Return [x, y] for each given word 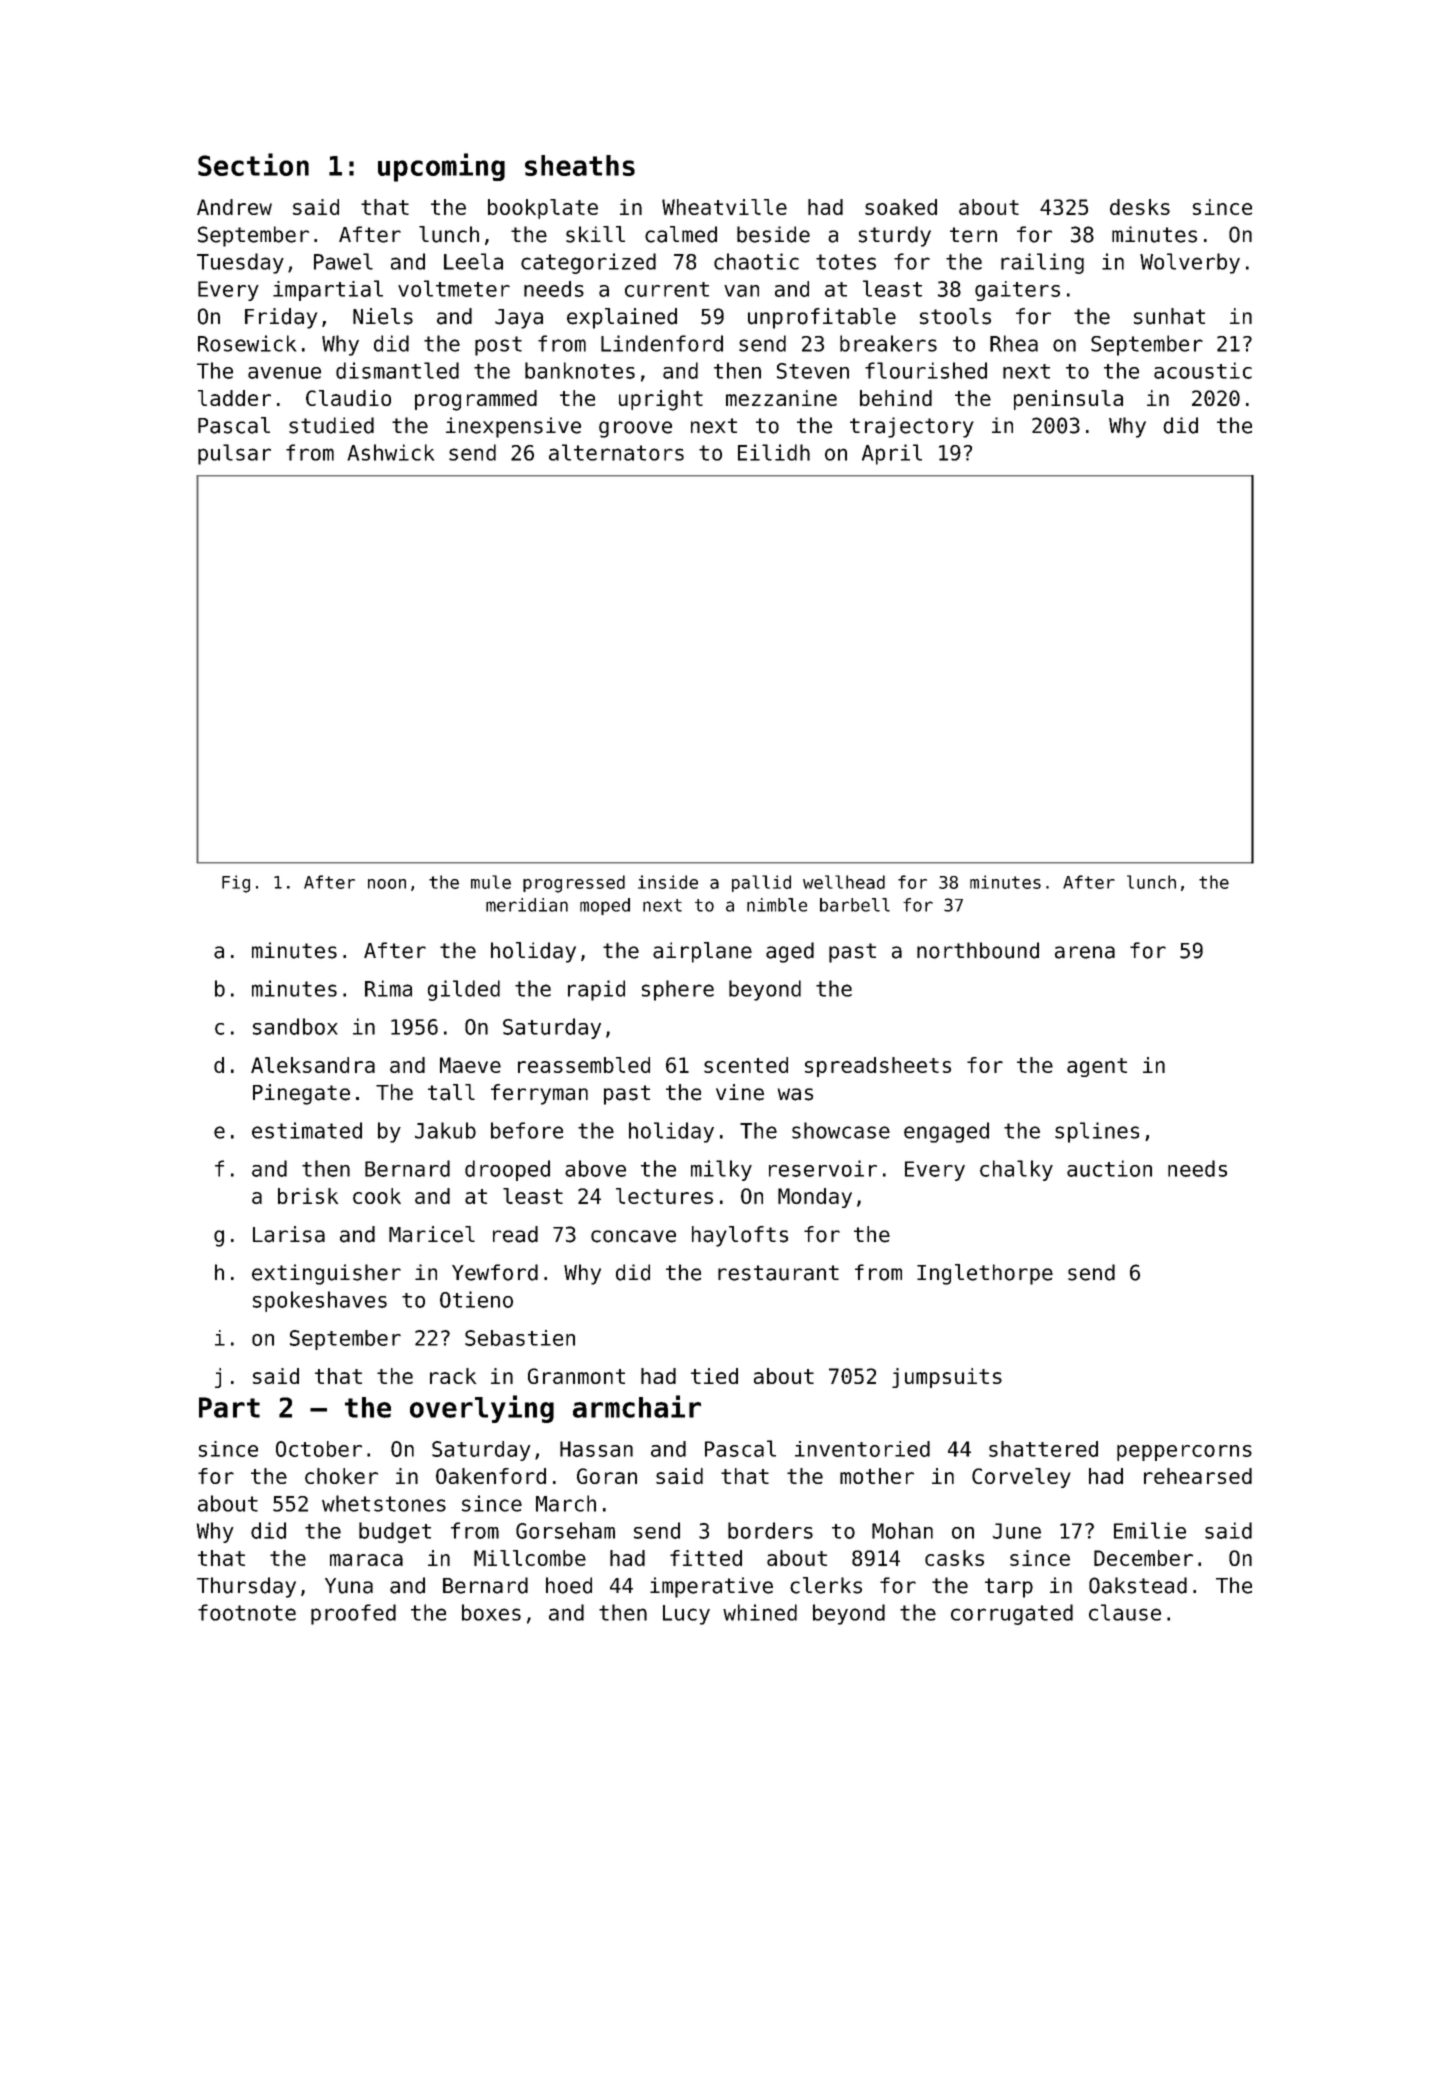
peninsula [1068, 400]
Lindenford [662, 343]
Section [253, 164]
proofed [353, 1614]
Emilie [1150, 1530]
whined [760, 1612]
